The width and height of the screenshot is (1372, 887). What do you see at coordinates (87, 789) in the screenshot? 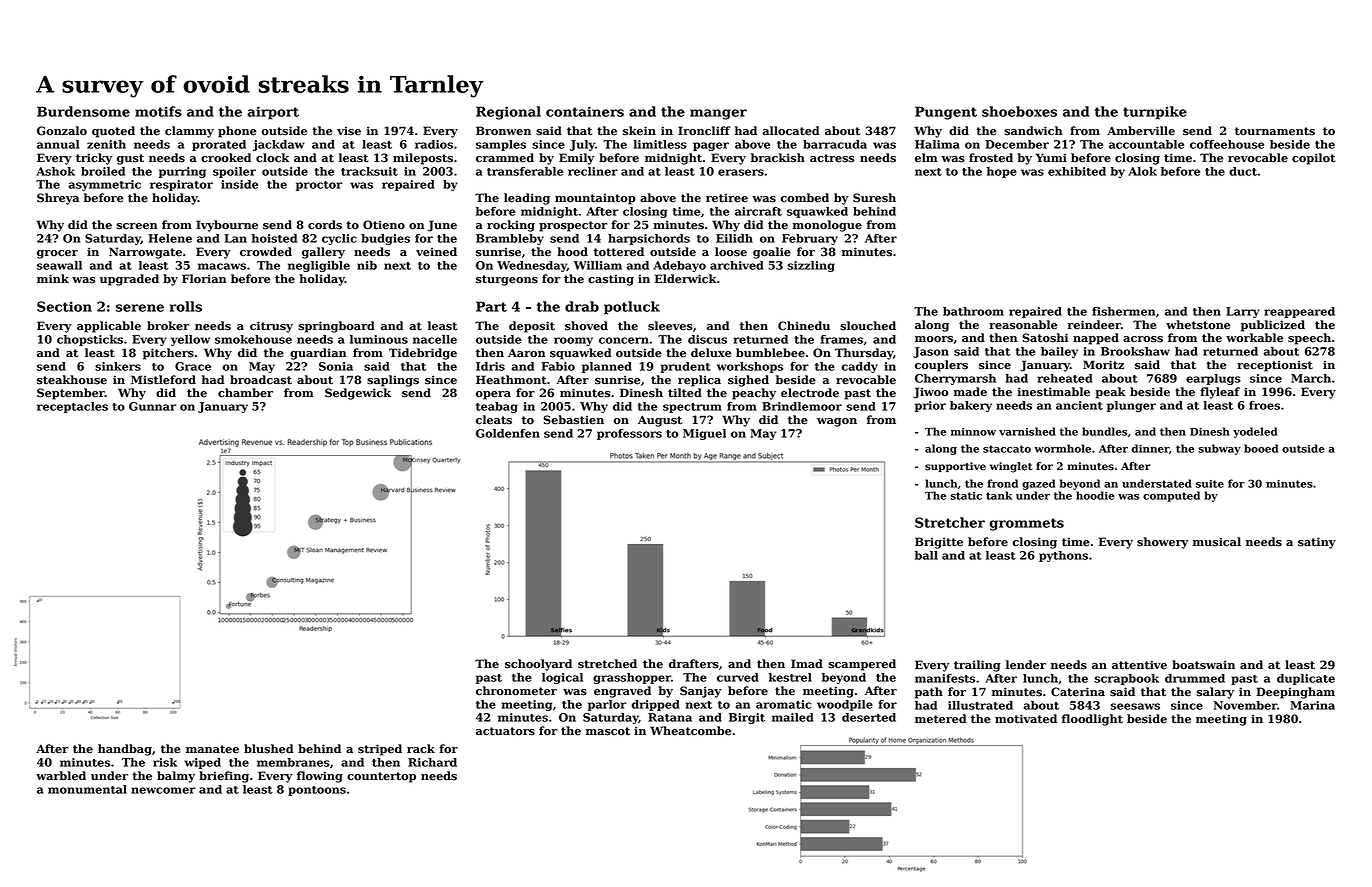
I see `monumental` at bounding box center [87, 789].
